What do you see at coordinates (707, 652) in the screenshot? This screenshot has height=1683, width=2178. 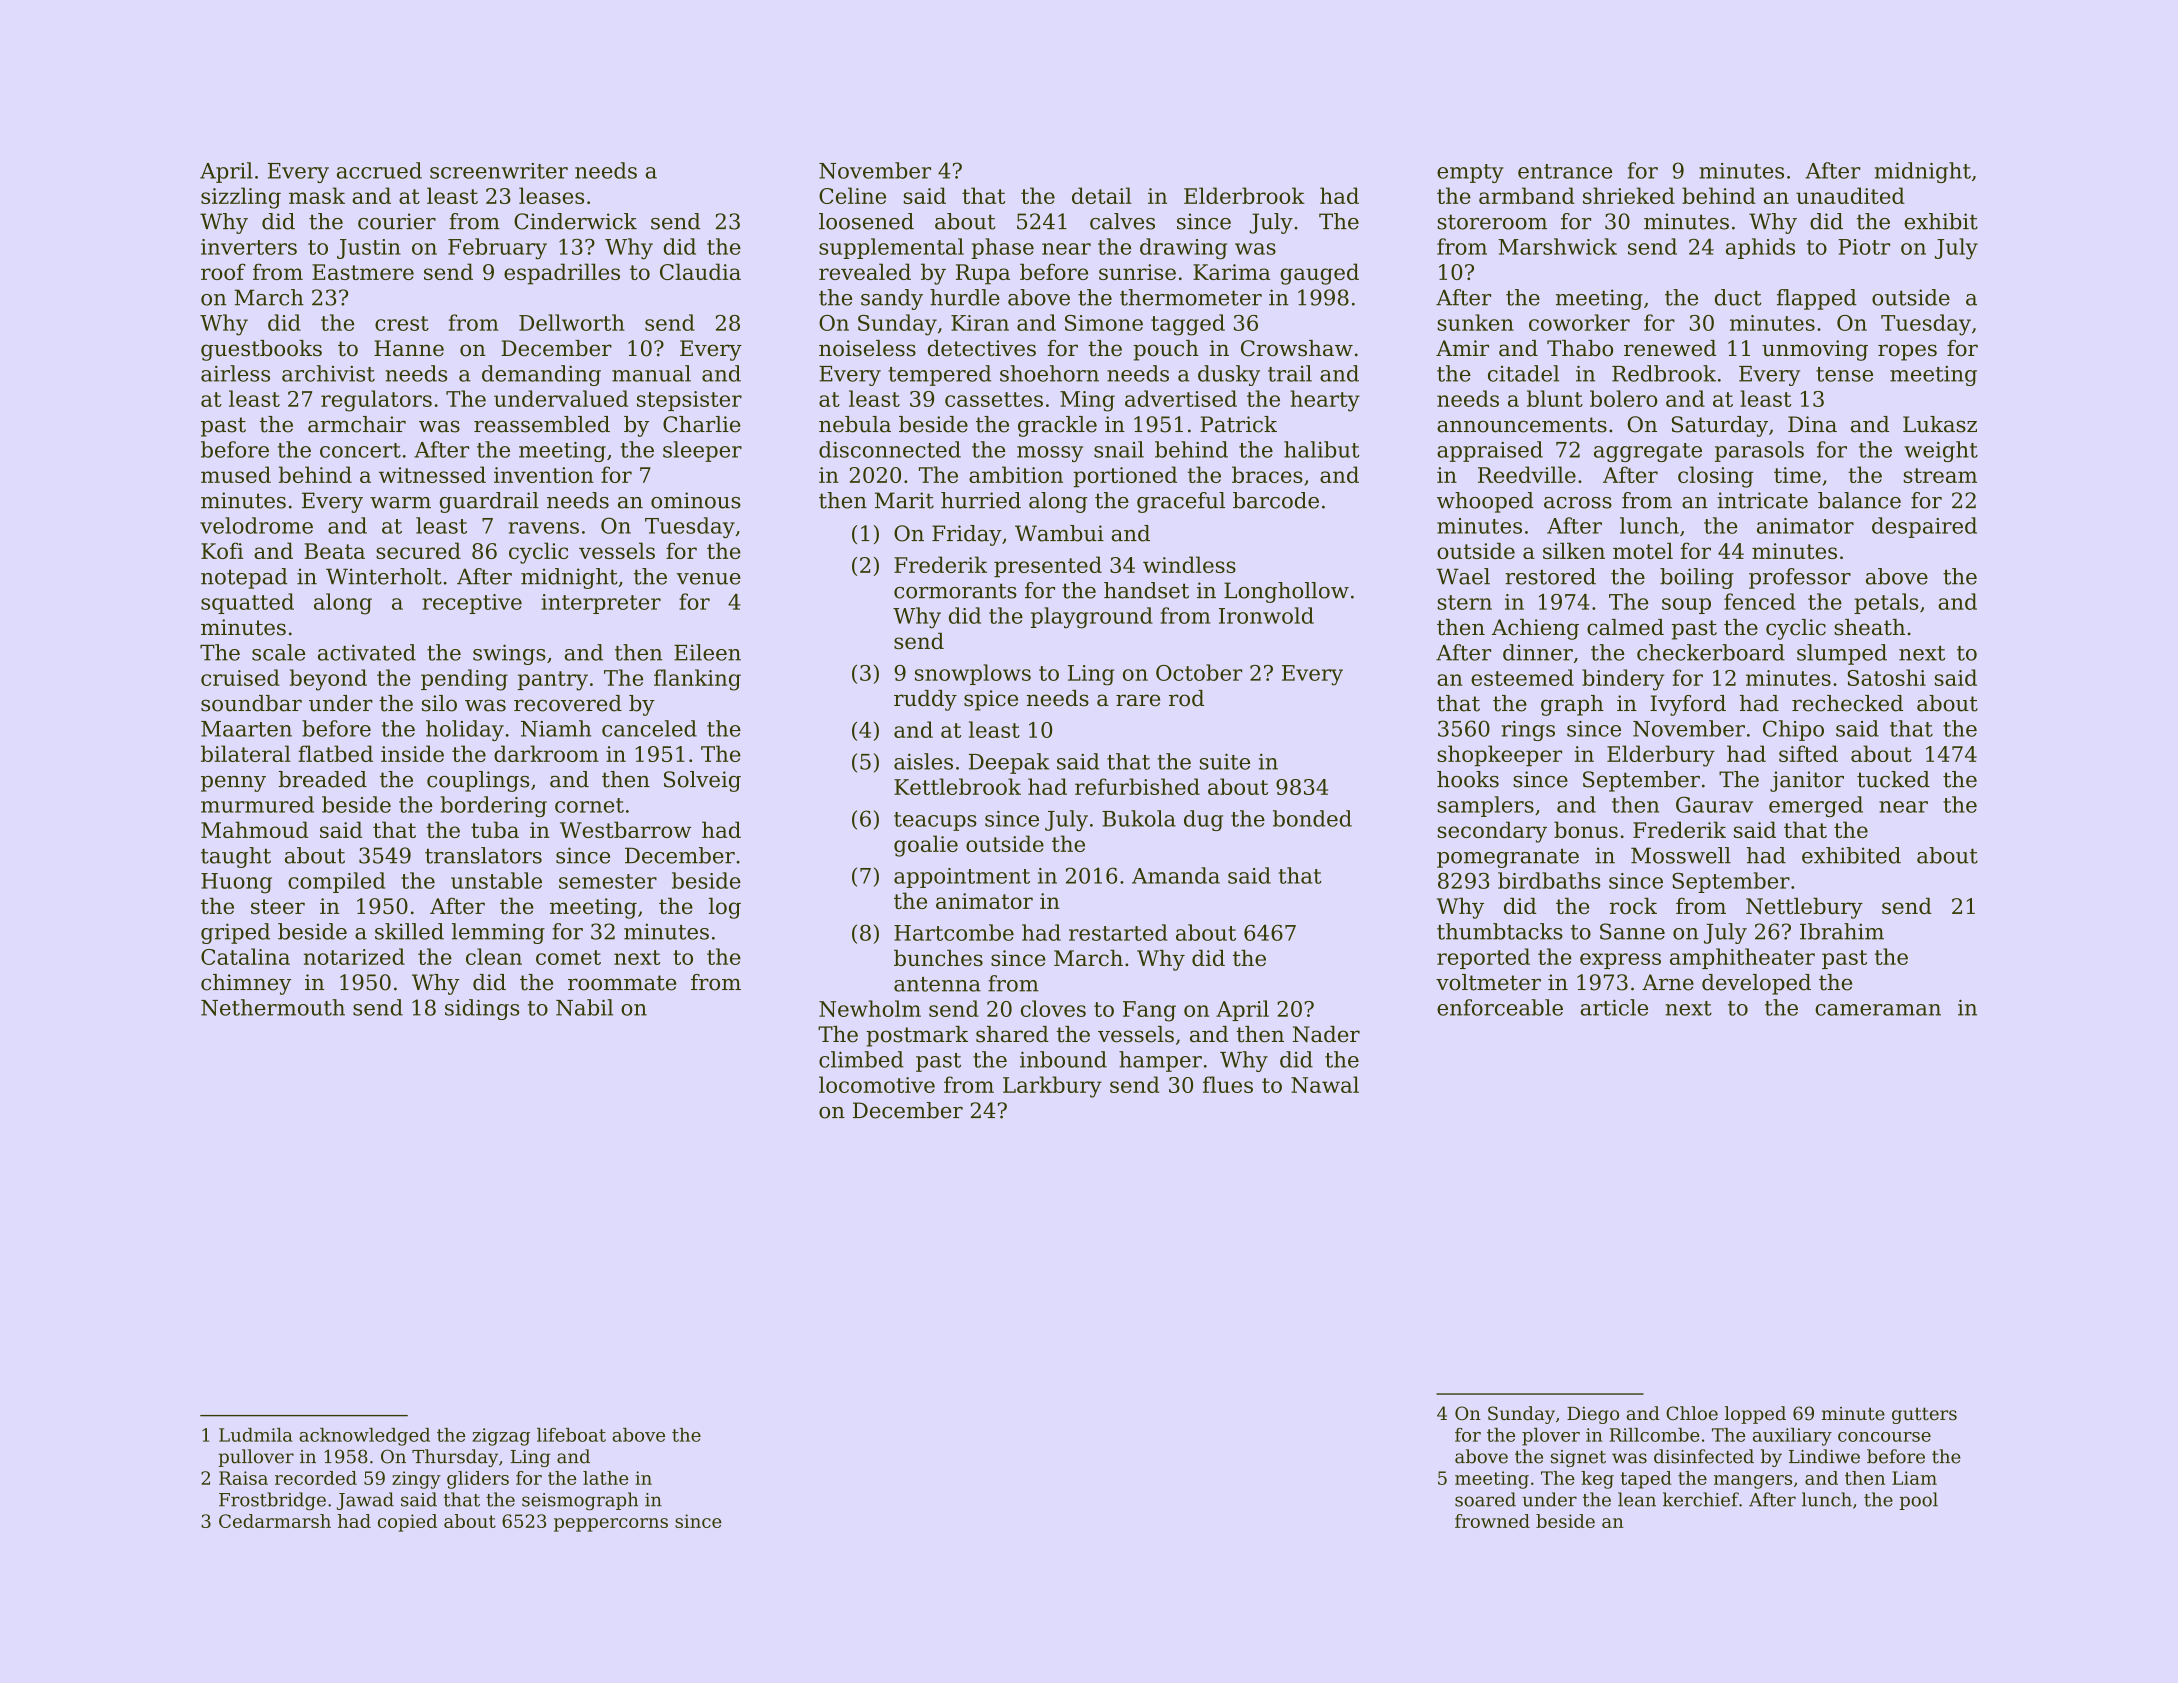 I see `Eileen` at bounding box center [707, 652].
